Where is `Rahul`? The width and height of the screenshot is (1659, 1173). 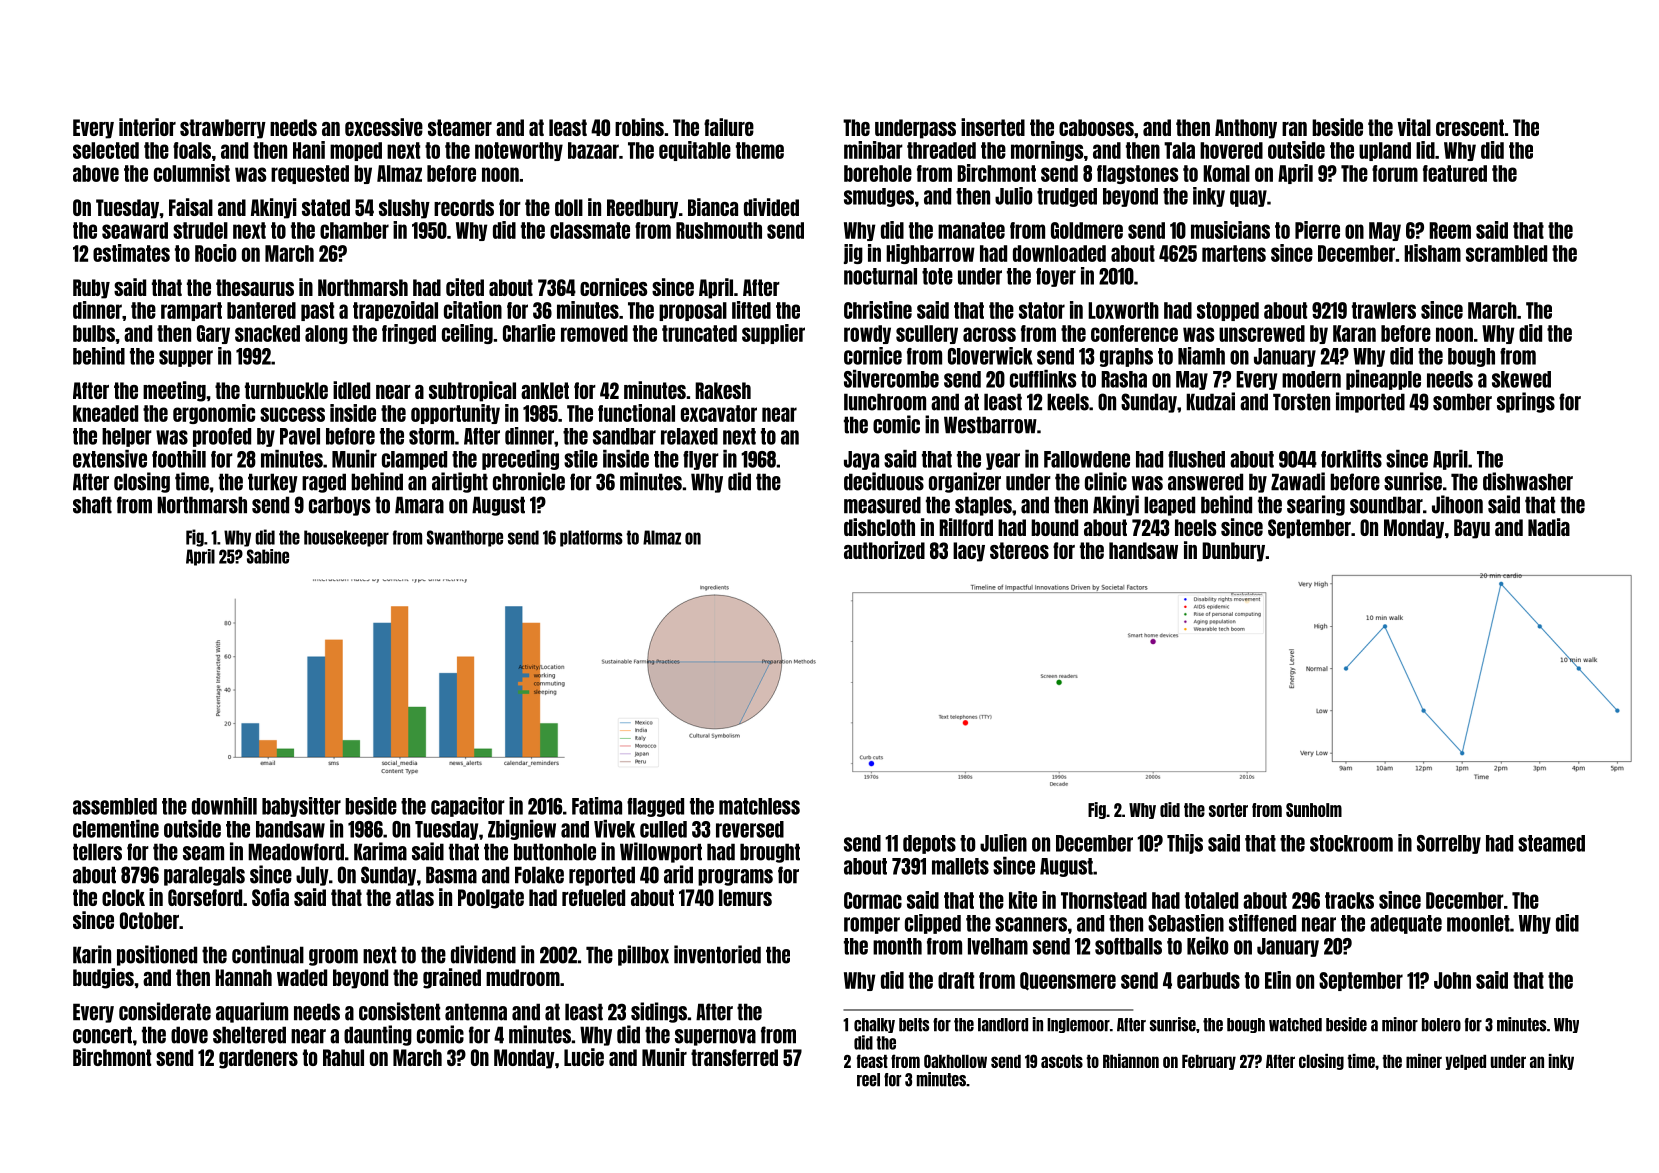
Rahul is located at coordinates (343, 1057).
